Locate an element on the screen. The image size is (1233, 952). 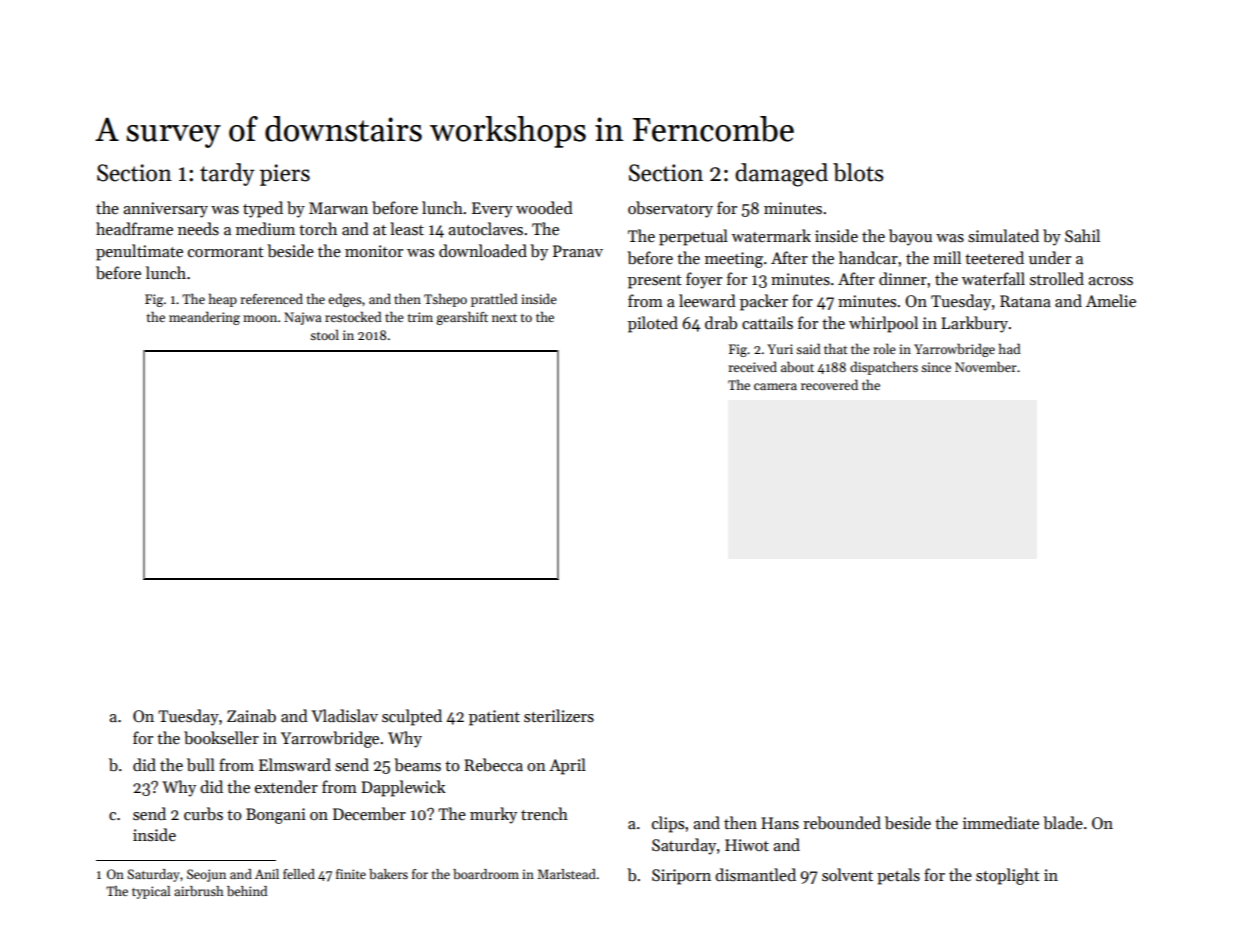
November is located at coordinates (986, 366).
